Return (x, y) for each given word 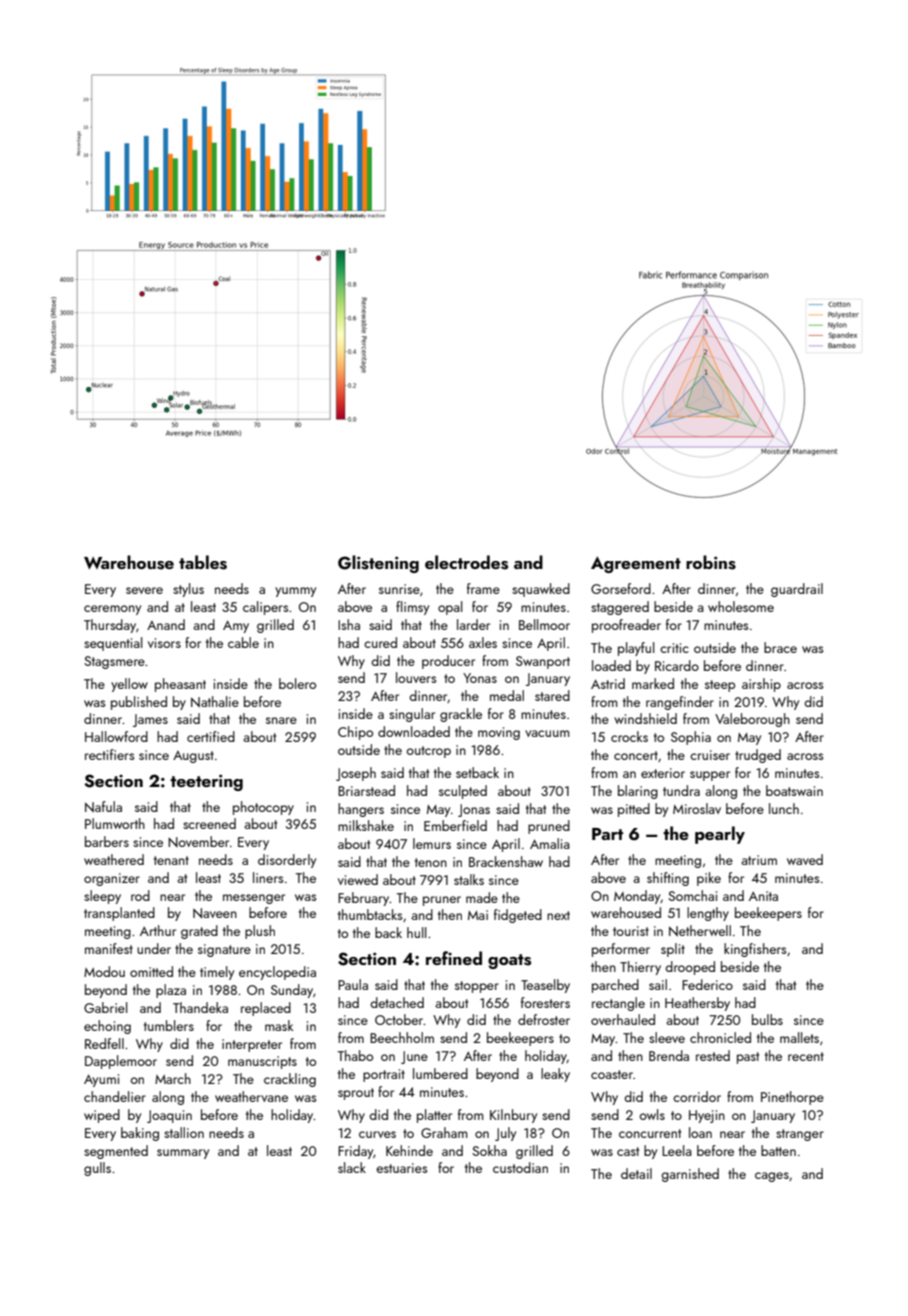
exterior (663, 773)
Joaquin (169, 1116)
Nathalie (215, 702)
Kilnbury (513, 1116)
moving (499, 733)
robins (711, 562)
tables (203, 562)
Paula (353, 984)
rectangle (618, 1004)
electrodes (466, 562)
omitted (151, 971)
